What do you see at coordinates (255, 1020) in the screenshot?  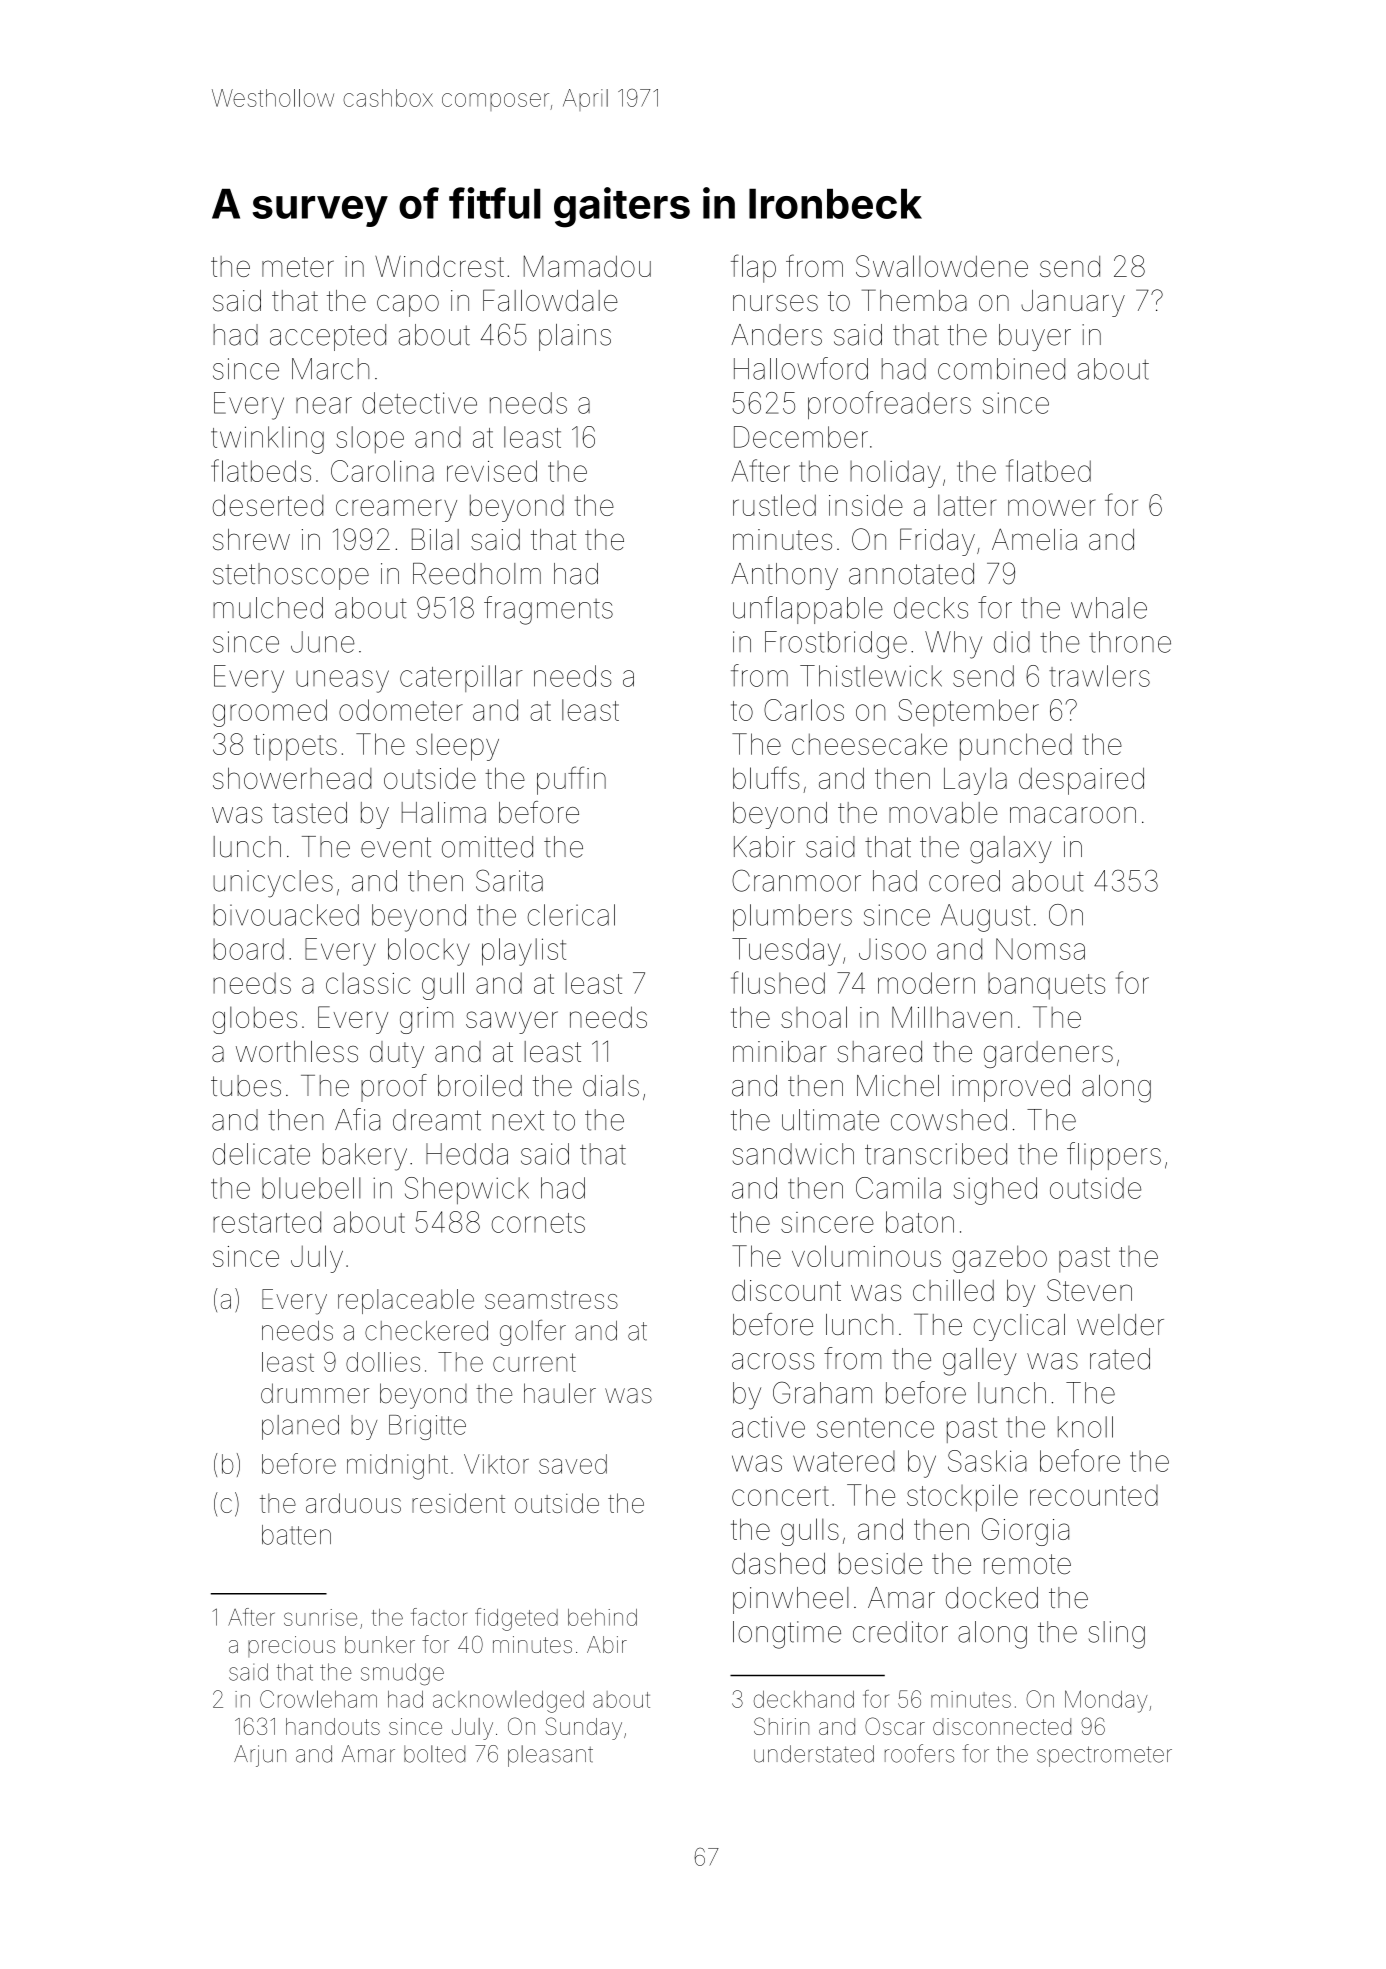 I see `globes` at bounding box center [255, 1020].
